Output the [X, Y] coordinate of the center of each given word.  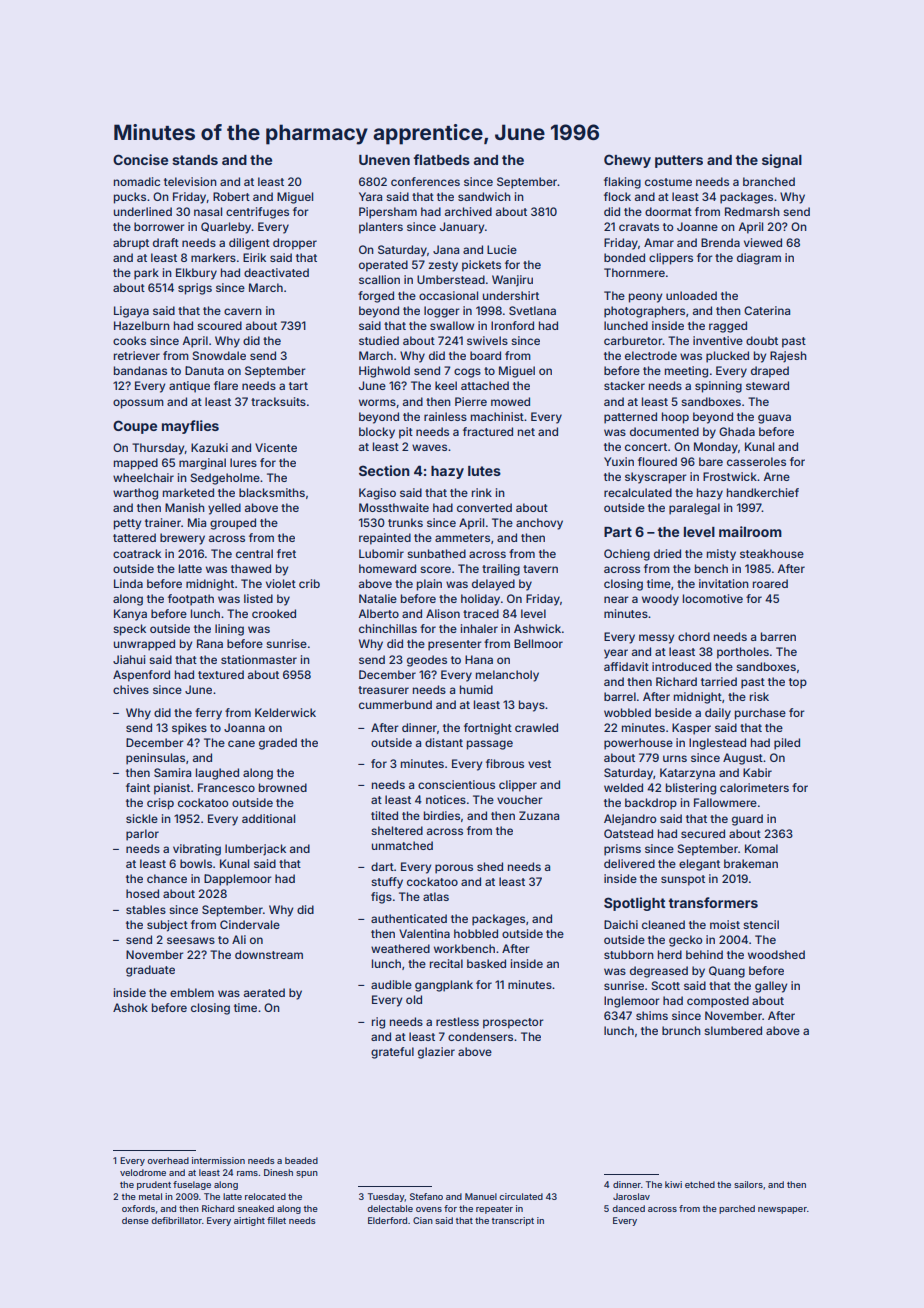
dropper [295, 244]
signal [782, 161]
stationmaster [259, 659]
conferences [425, 181]
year [616, 654]
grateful [392, 1053]
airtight [249, 1221]
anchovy [539, 524]
